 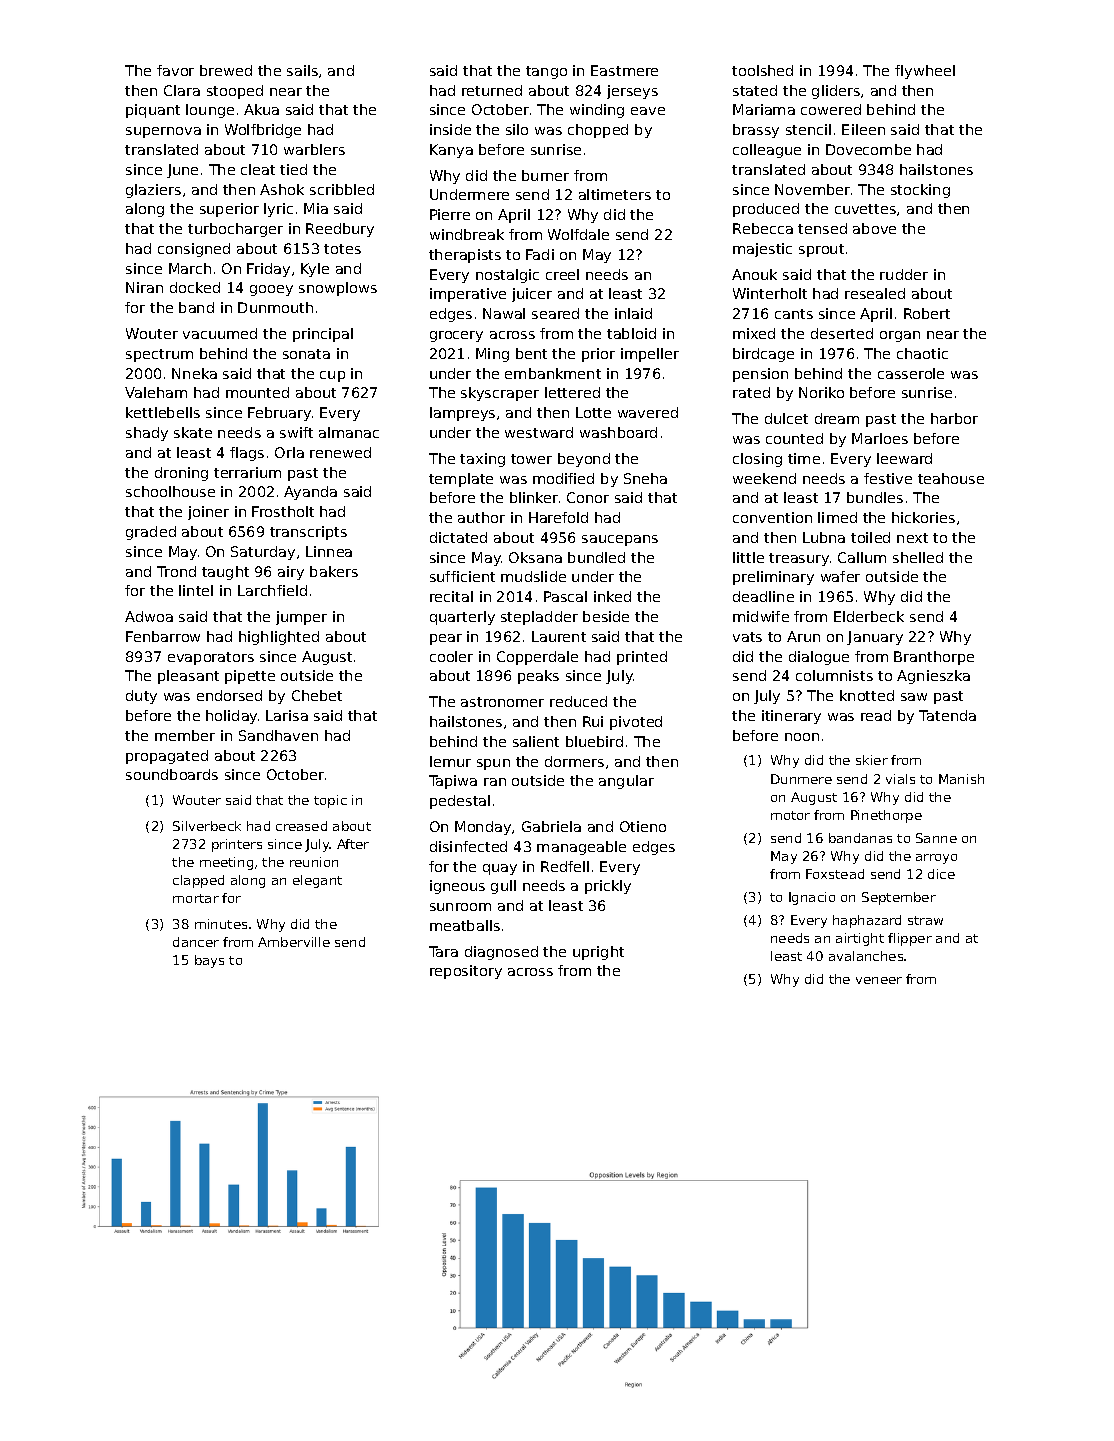 I want to click on dormers, so click(x=574, y=761).
